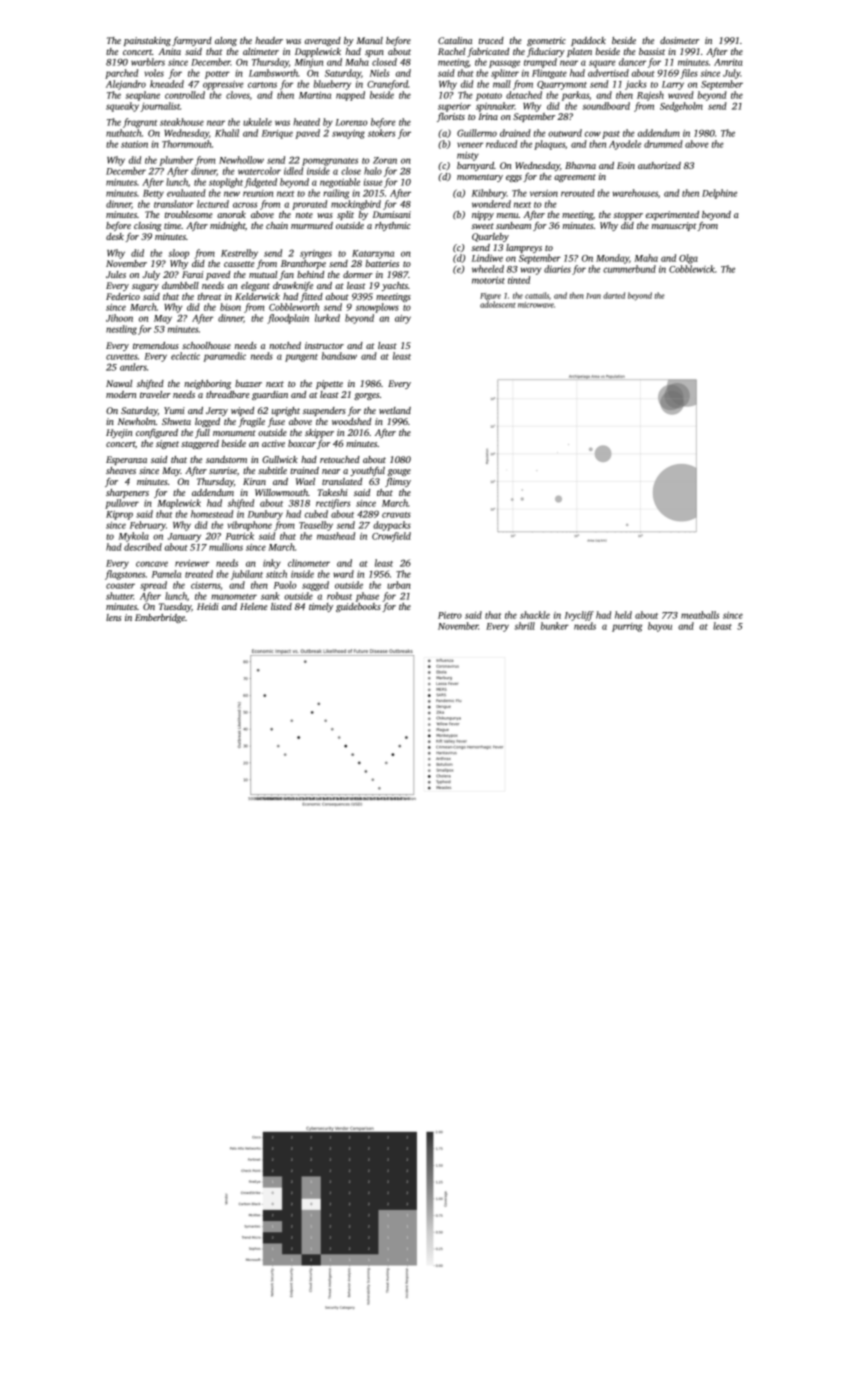  Describe the element at coordinates (134, 144) in the image. I see `station` at that location.
